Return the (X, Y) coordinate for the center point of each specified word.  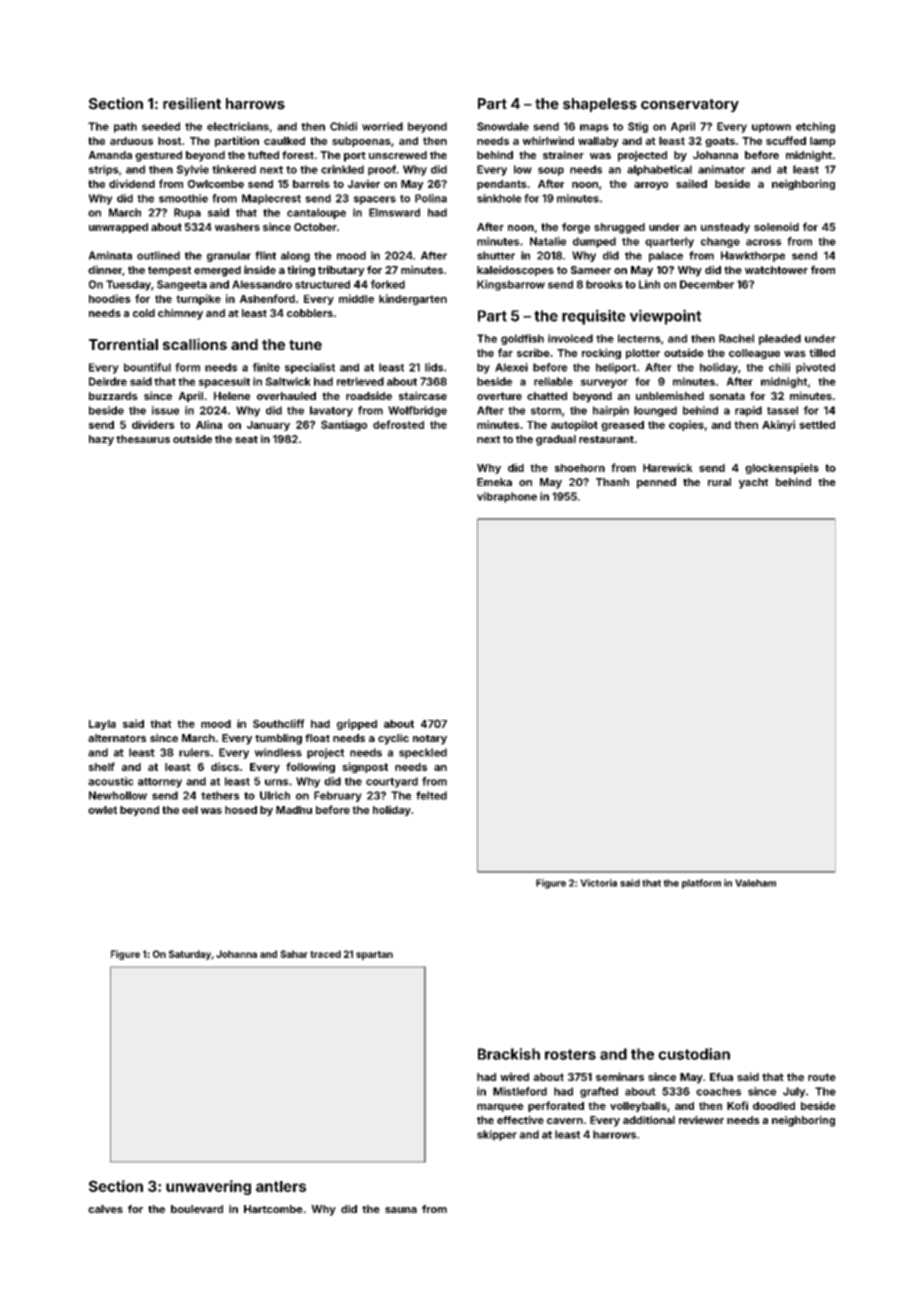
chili (779, 367)
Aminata (110, 255)
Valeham (755, 883)
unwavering (208, 1187)
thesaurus (143, 439)
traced (325, 954)
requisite (594, 317)
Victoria (598, 883)
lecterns (639, 338)
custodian (694, 1054)
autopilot (574, 425)
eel (190, 810)
